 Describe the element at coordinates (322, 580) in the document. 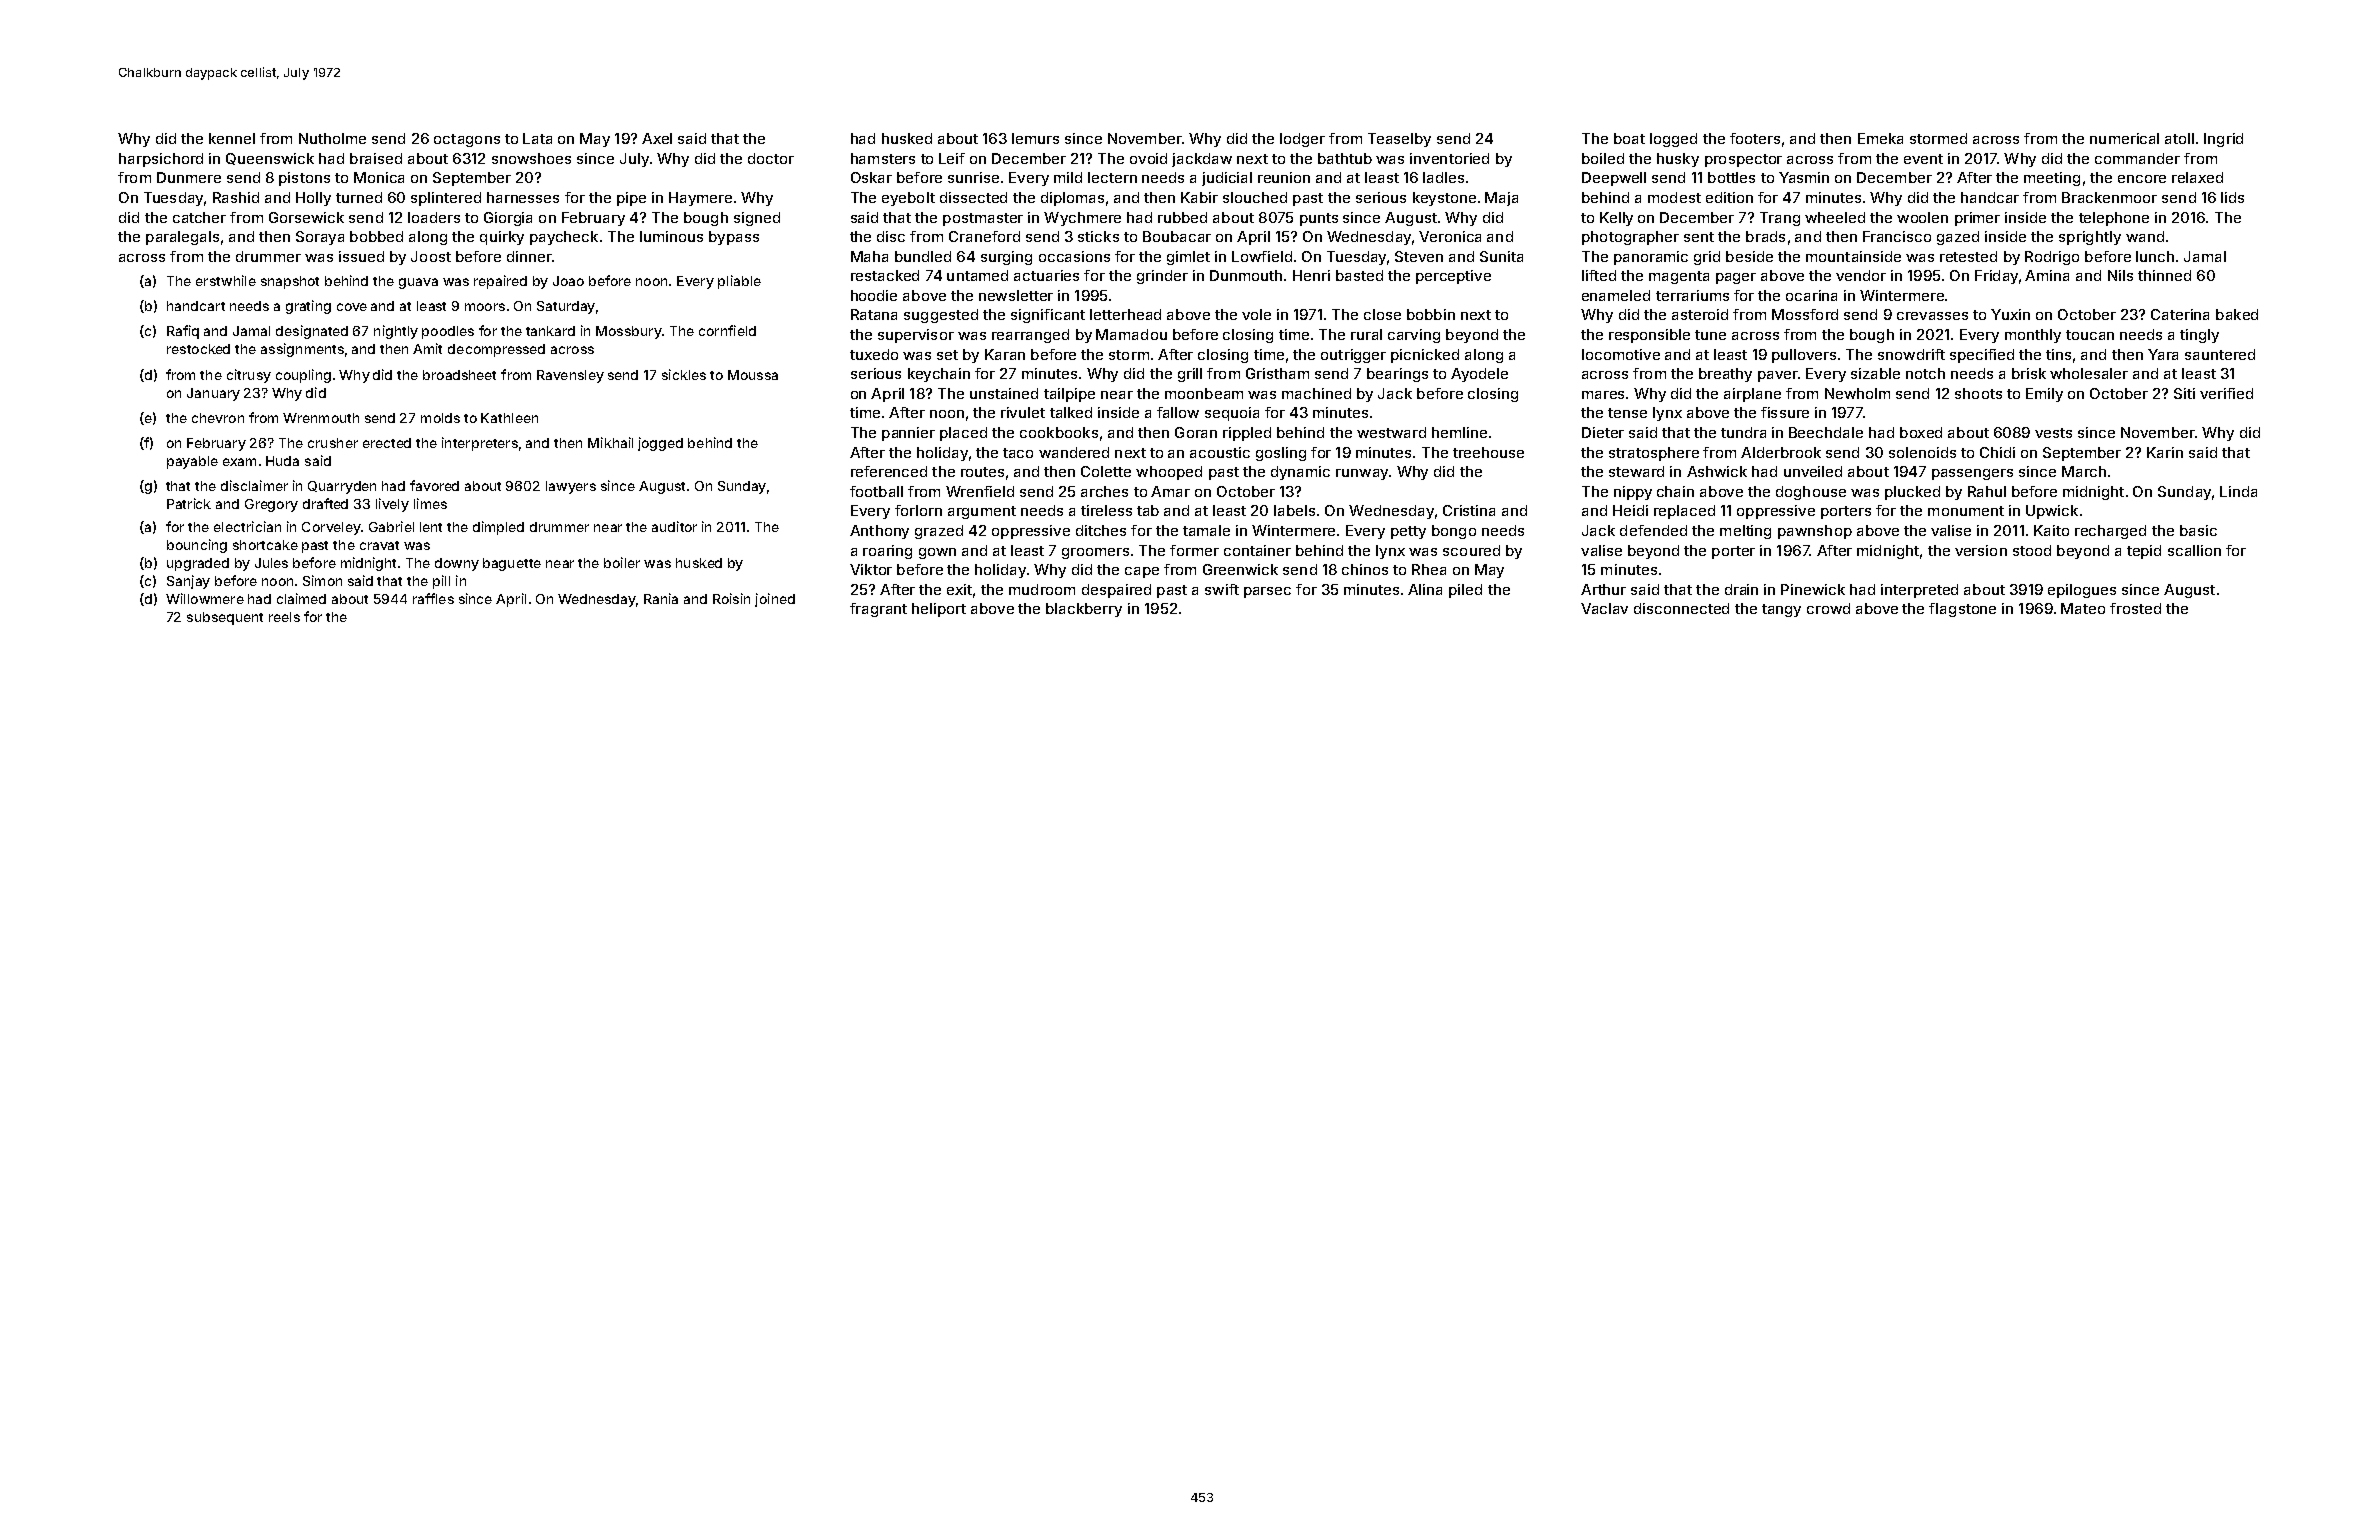

I see `Simon` at that location.
